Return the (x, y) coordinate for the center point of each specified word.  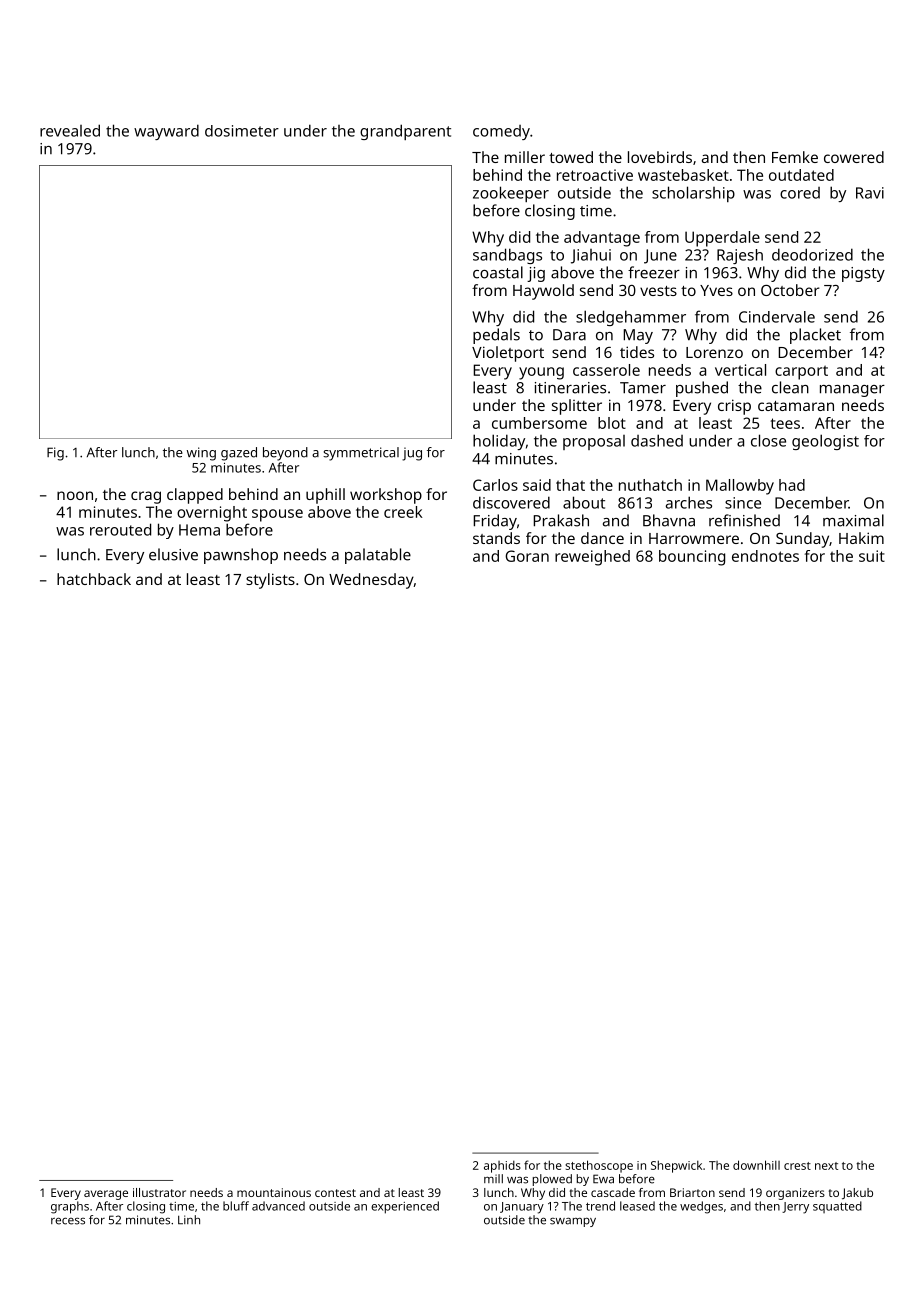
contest (335, 1193)
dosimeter (242, 131)
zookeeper (511, 194)
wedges (701, 1207)
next (826, 1166)
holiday (499, 442)
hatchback (94, 579)
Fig (55, 454)
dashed (657, 440)
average (106, 1195)
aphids (502, 1167)
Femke (795, 157)
